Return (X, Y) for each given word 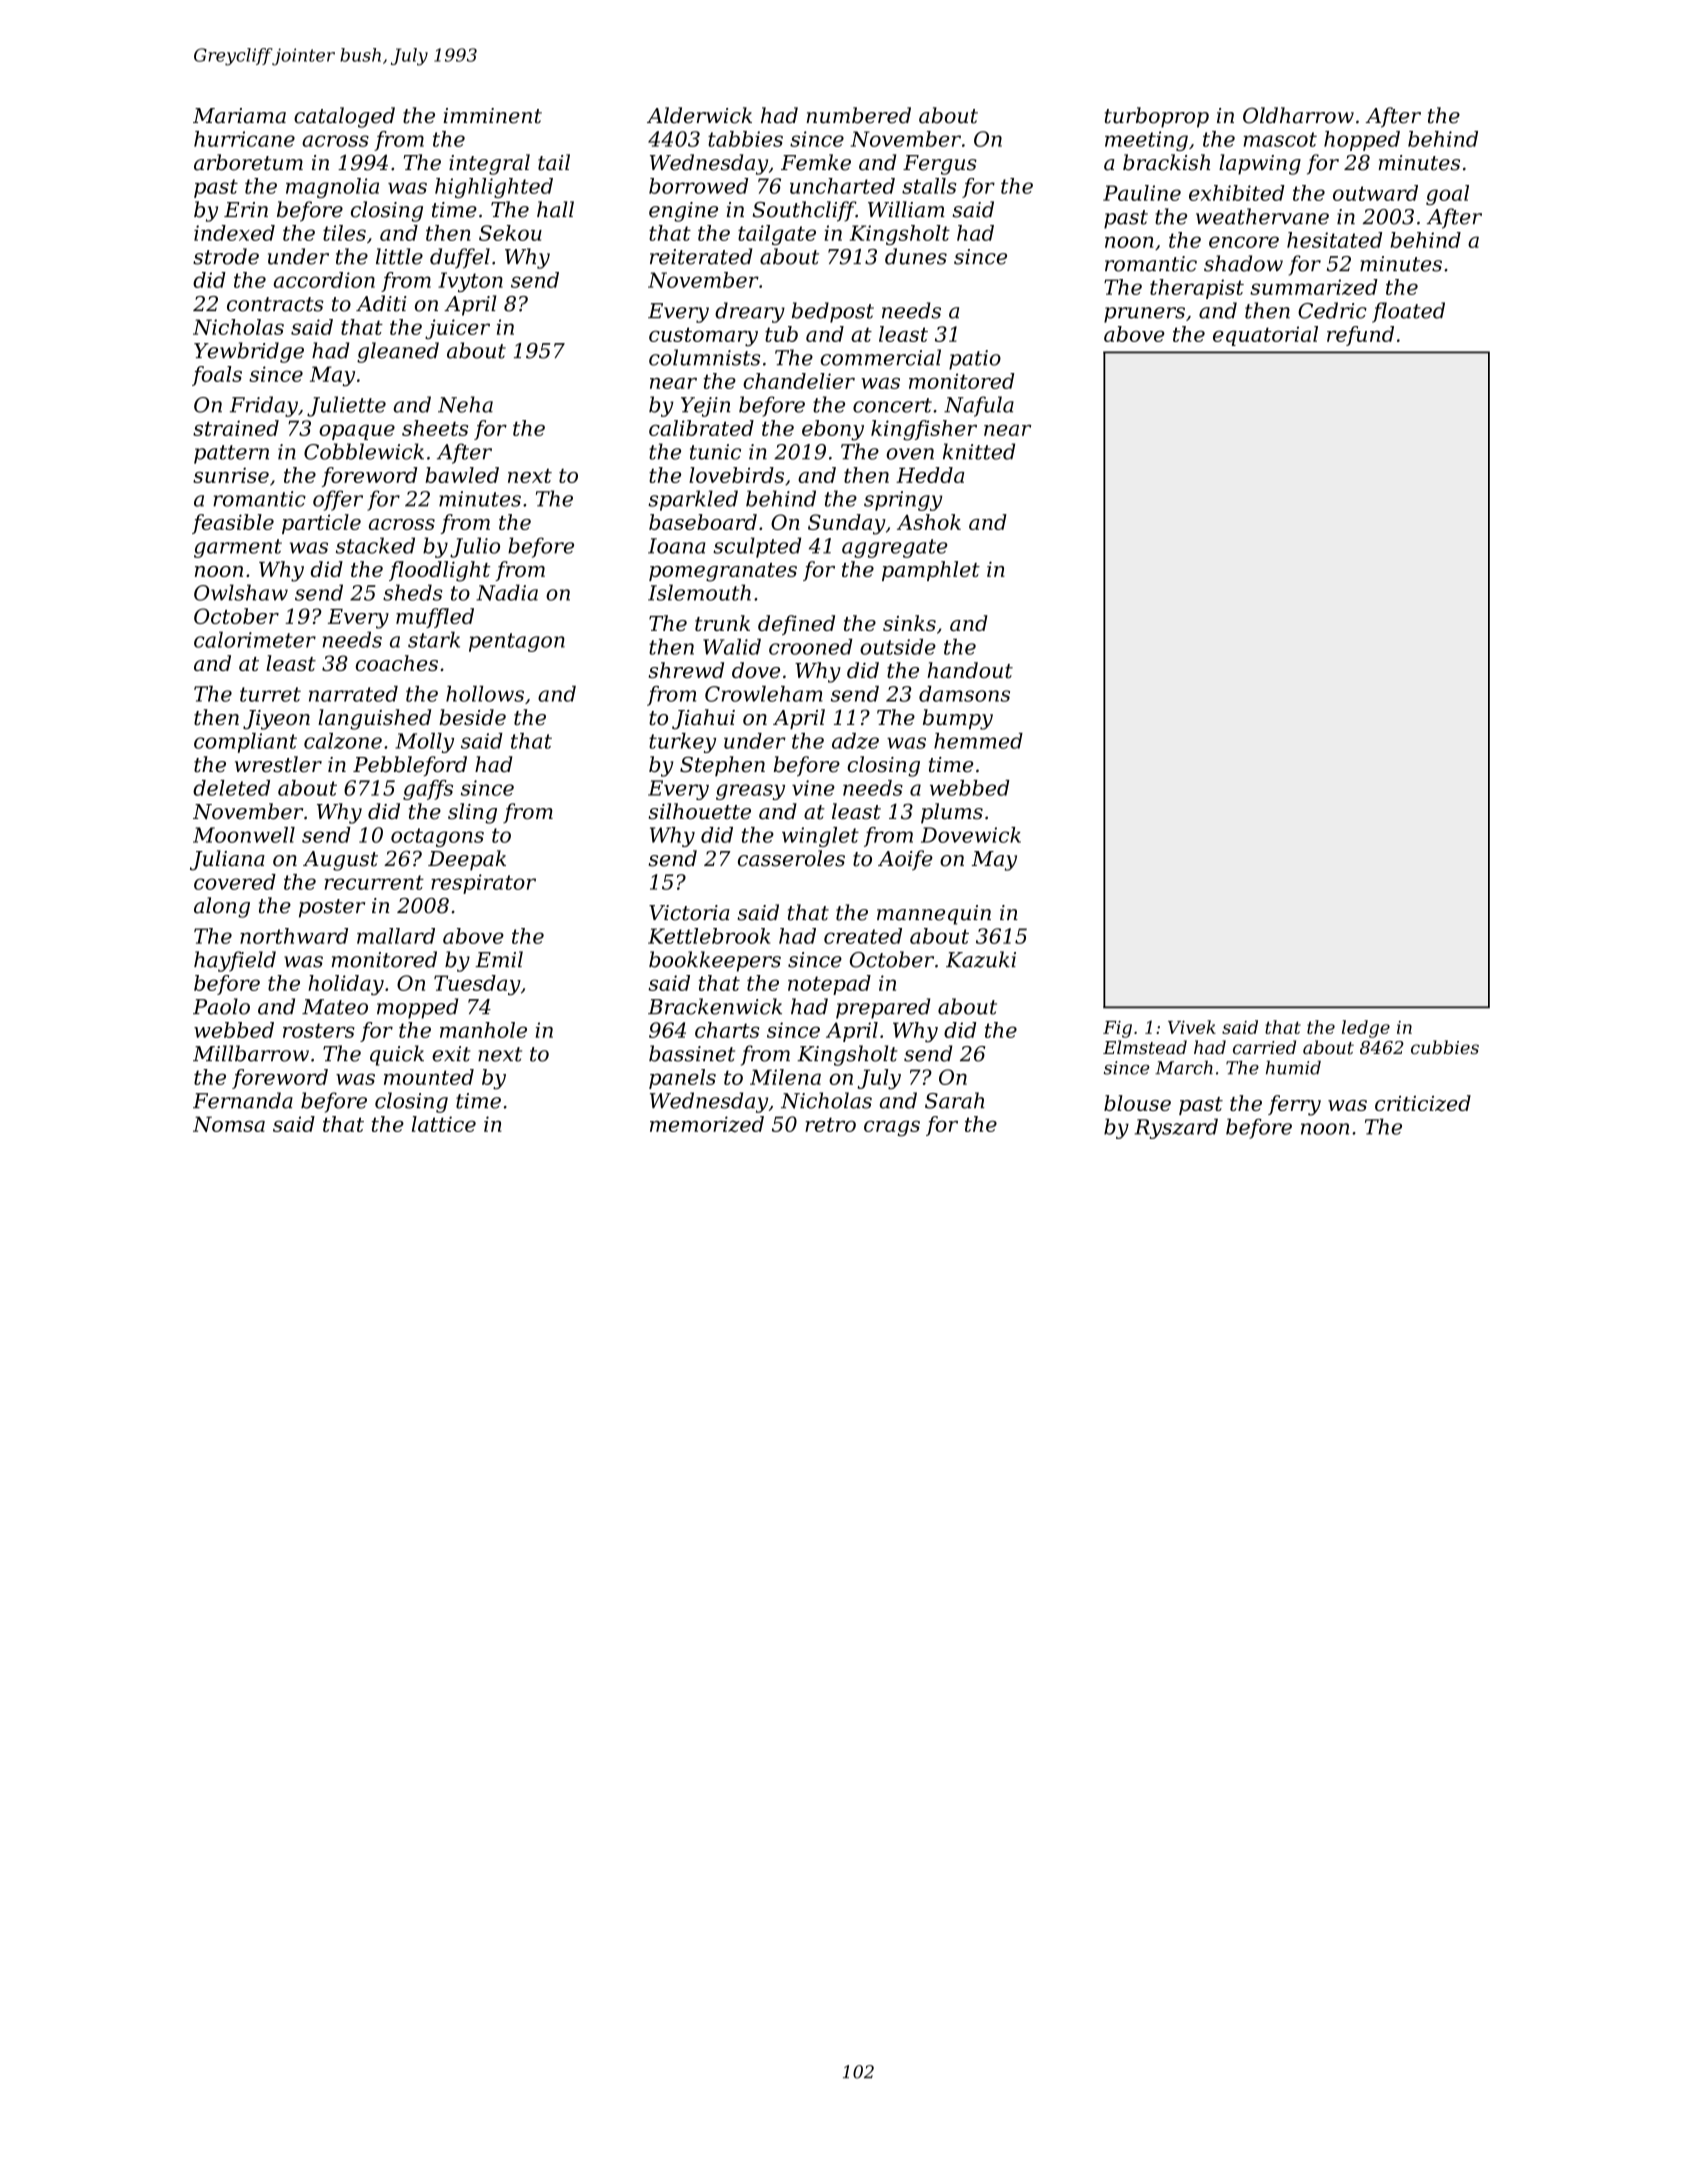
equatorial (1265, 336)
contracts (275, 304)
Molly (424, 743)
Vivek (1192, 1027)
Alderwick (699, 115)
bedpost (833, 312)
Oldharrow (1298, 115)
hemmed (978, 741)
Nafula (979, 406)
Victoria (689, 913)
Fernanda (243, 1100)
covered (235, 882)
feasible (233, 524)
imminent (492, 116)
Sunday (847, 524)
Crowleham (764, 694)
